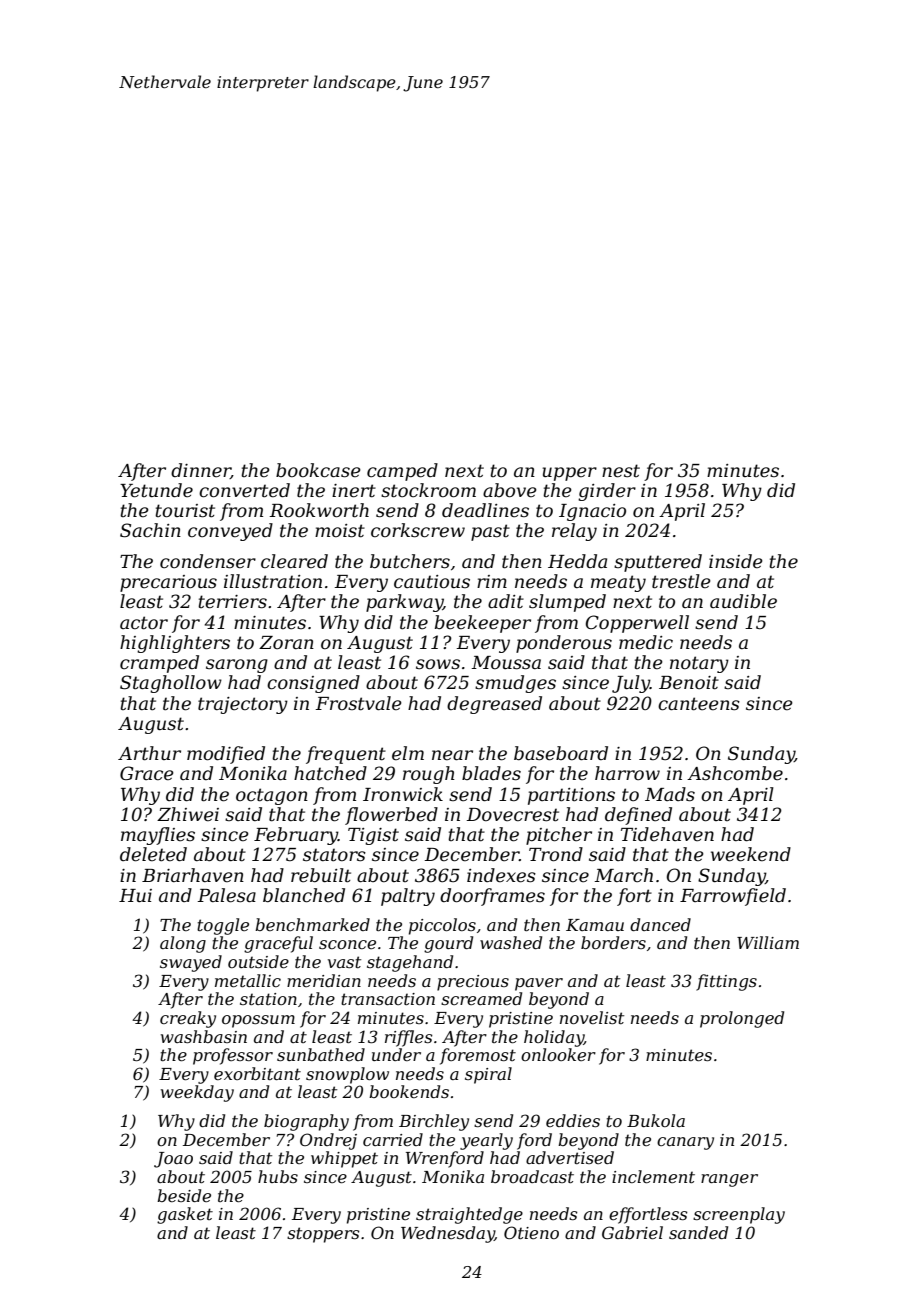 The width and height of the screenshot is (924, 1314). I want to click on Dovecrest, so click(512, 815).
